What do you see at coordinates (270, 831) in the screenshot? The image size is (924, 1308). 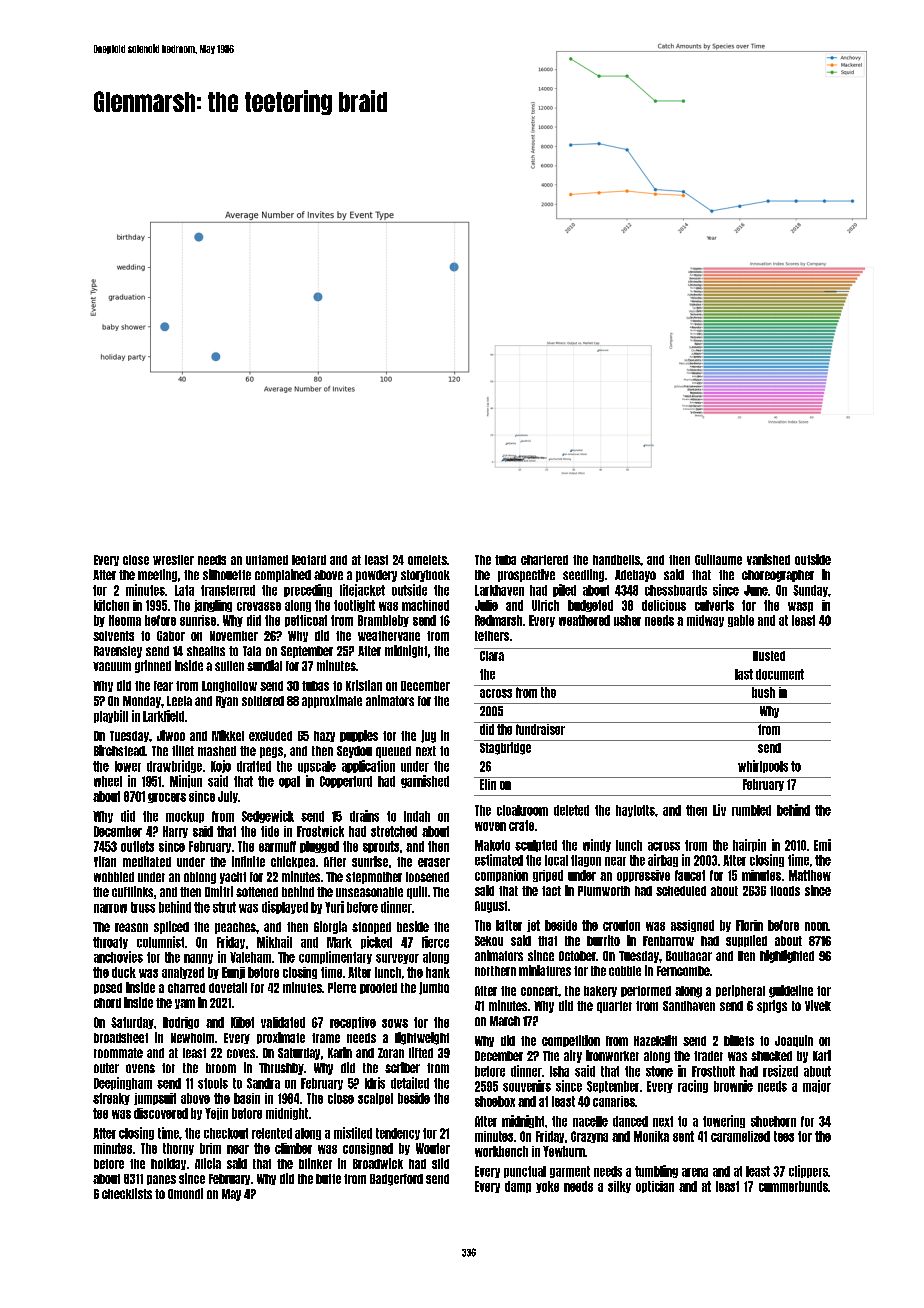 I see `tide` at bounding box center [270, 831].
